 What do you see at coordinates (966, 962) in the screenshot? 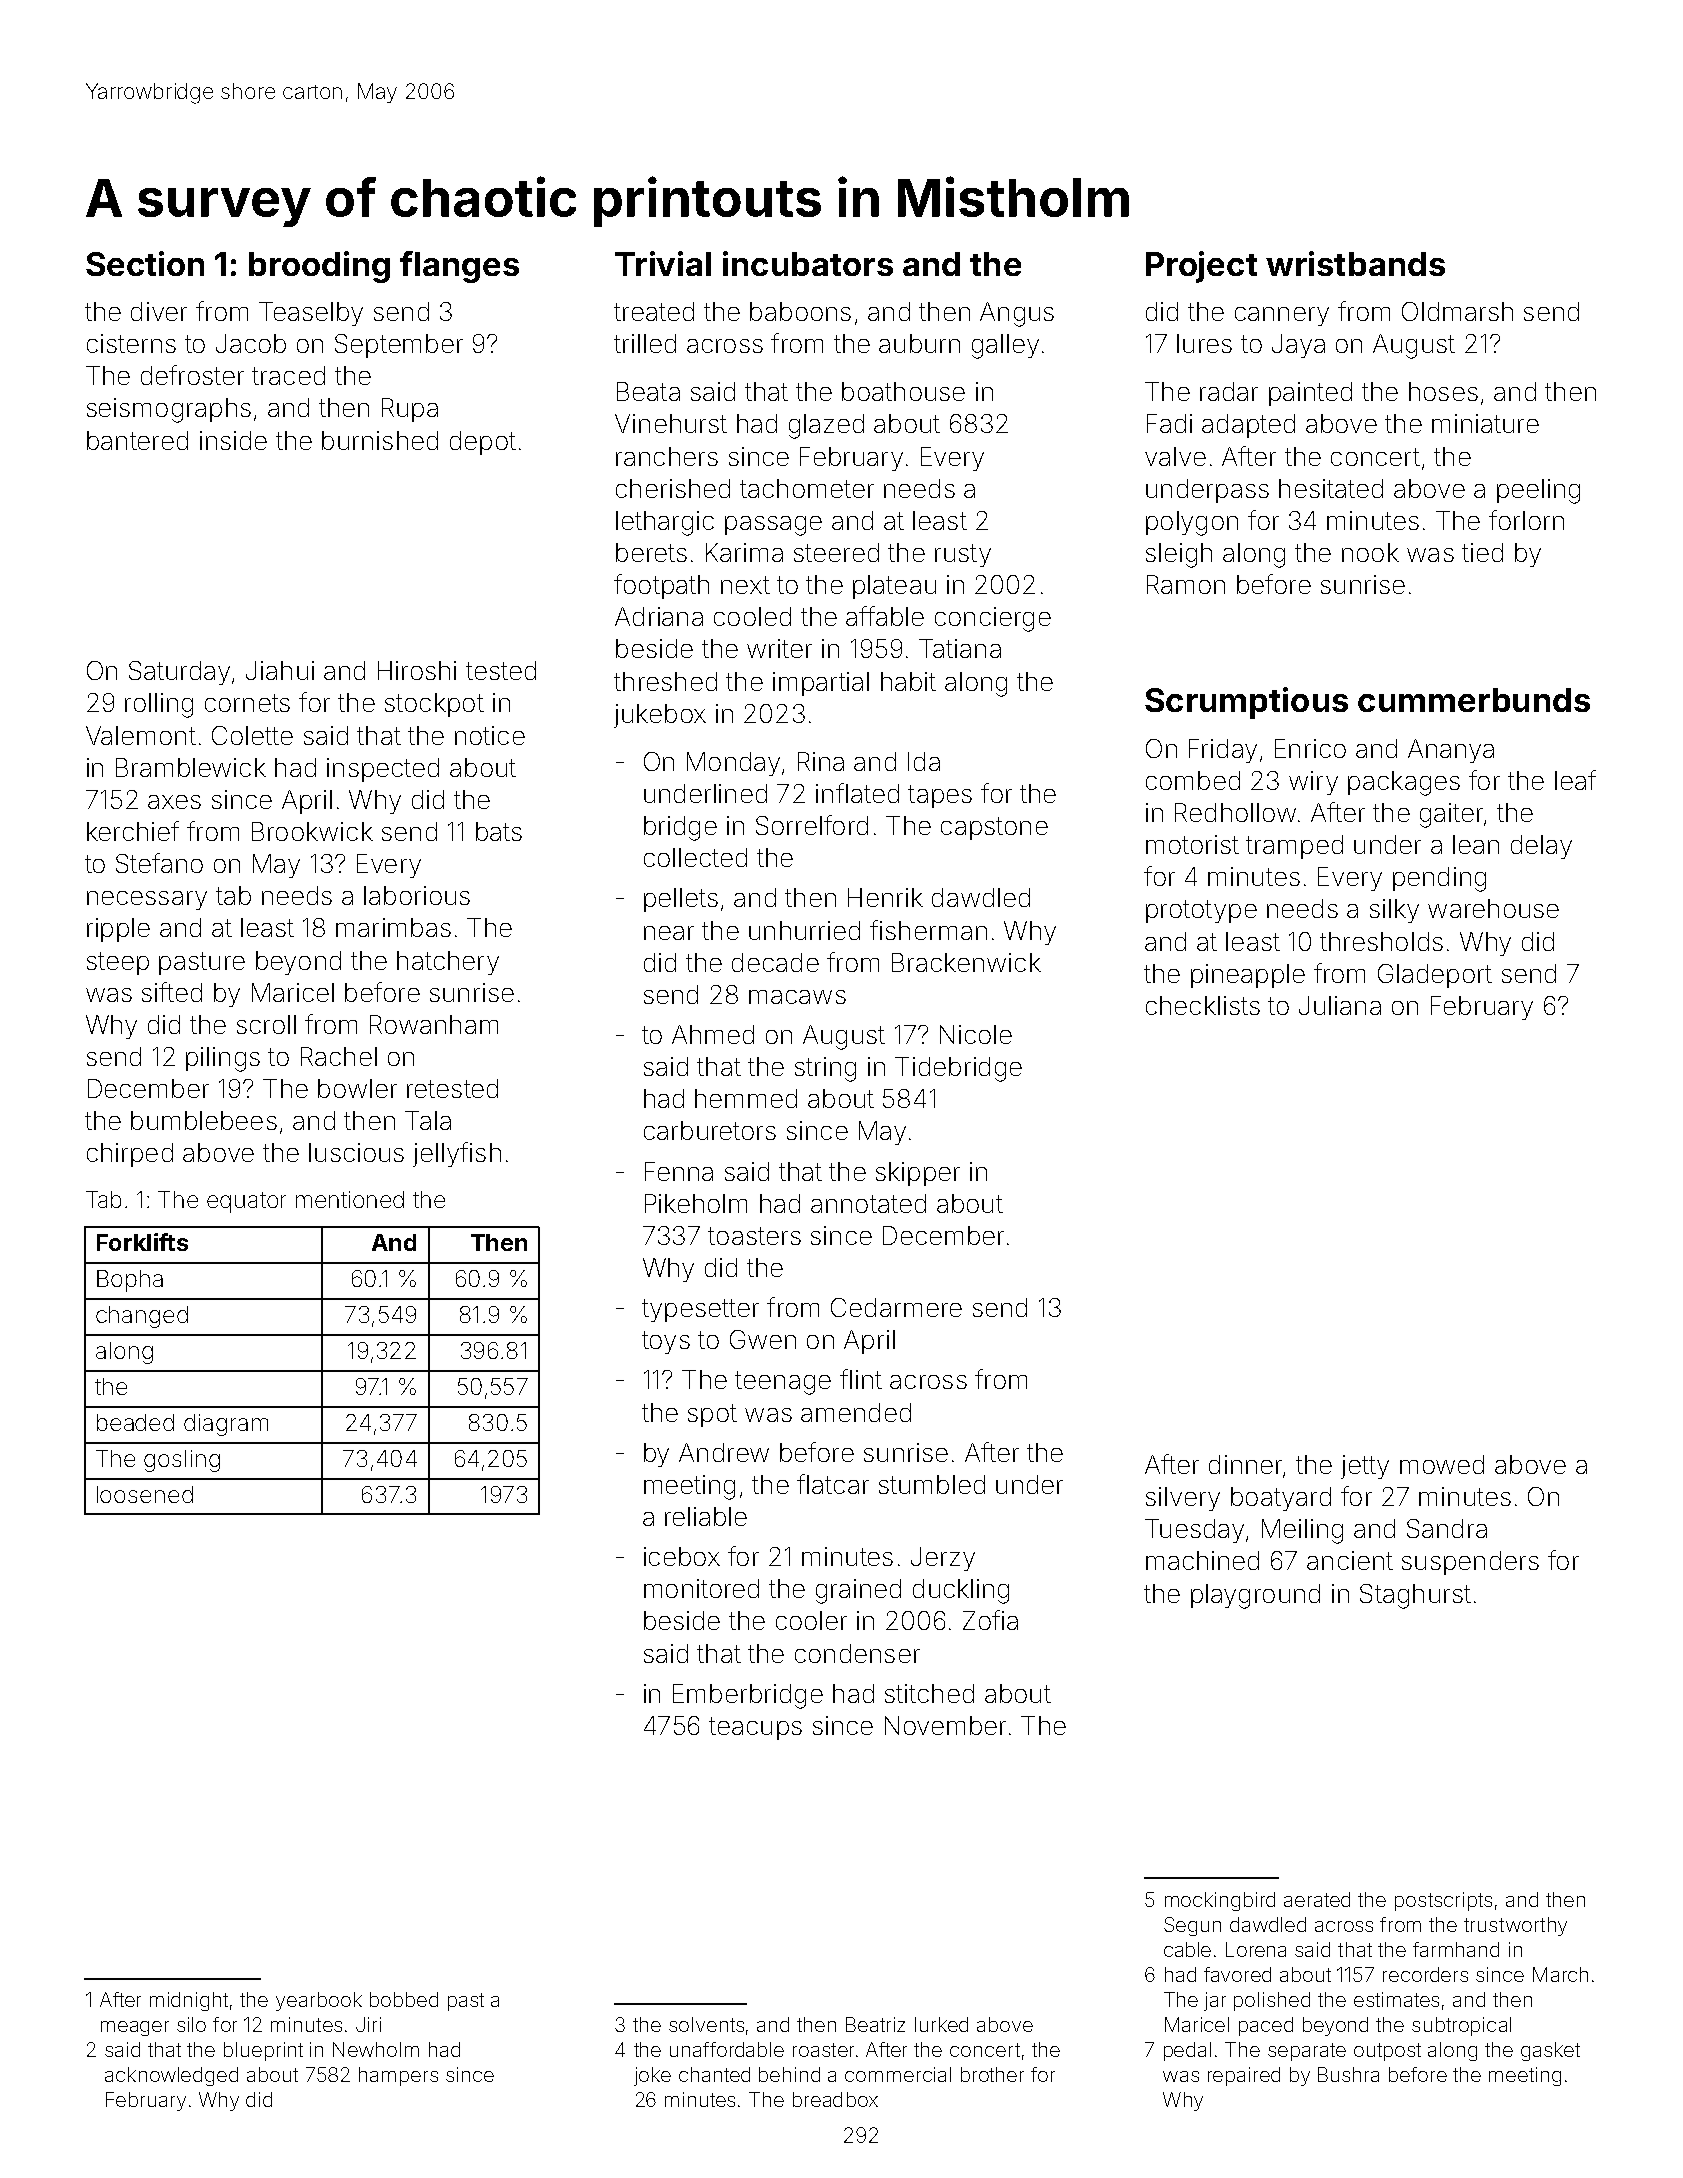
I see `Brackenwick` at bounding box center [966, 962].
